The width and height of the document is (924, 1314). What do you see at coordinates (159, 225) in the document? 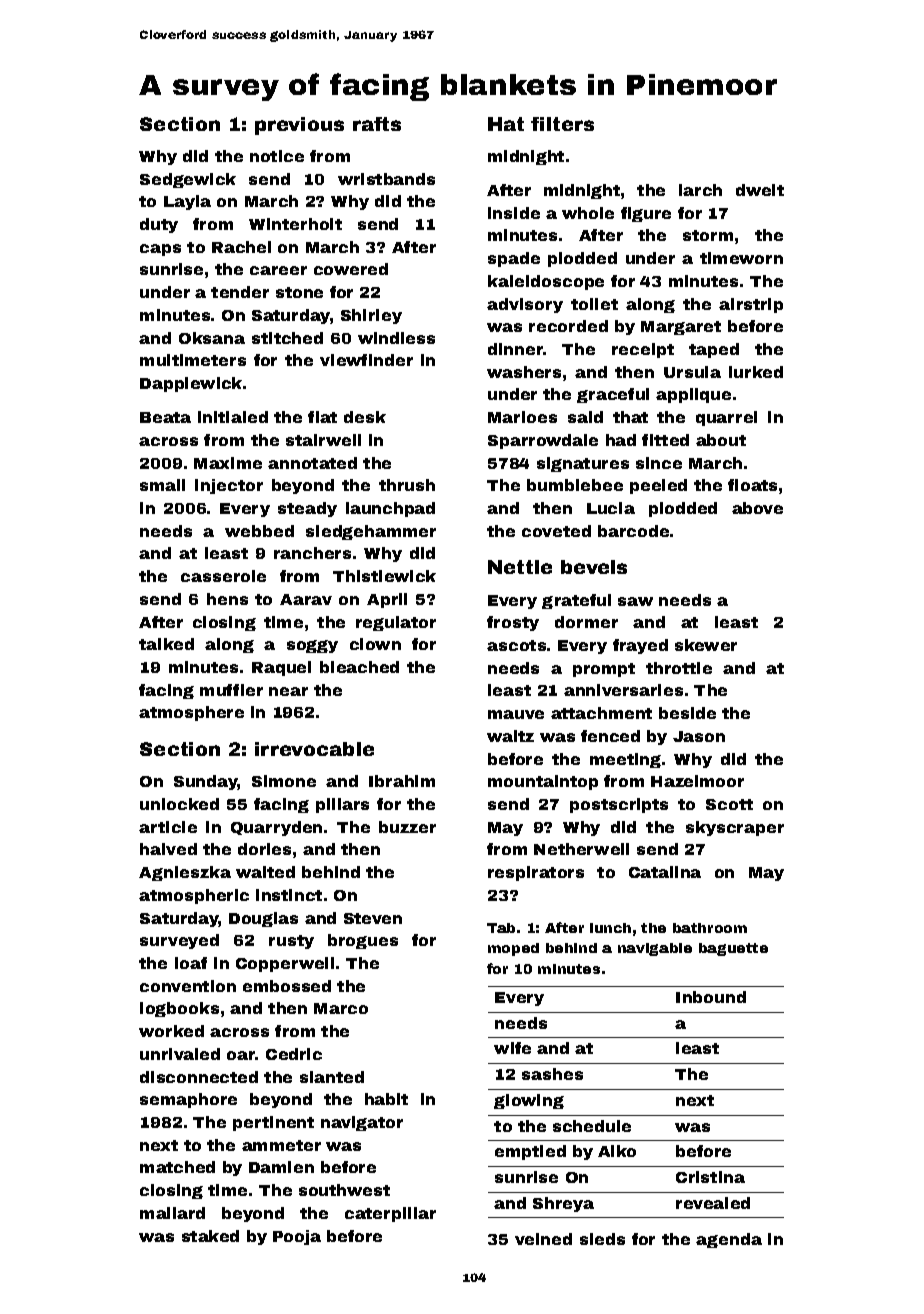
I see `duty` at bounding box center [159, 225].
